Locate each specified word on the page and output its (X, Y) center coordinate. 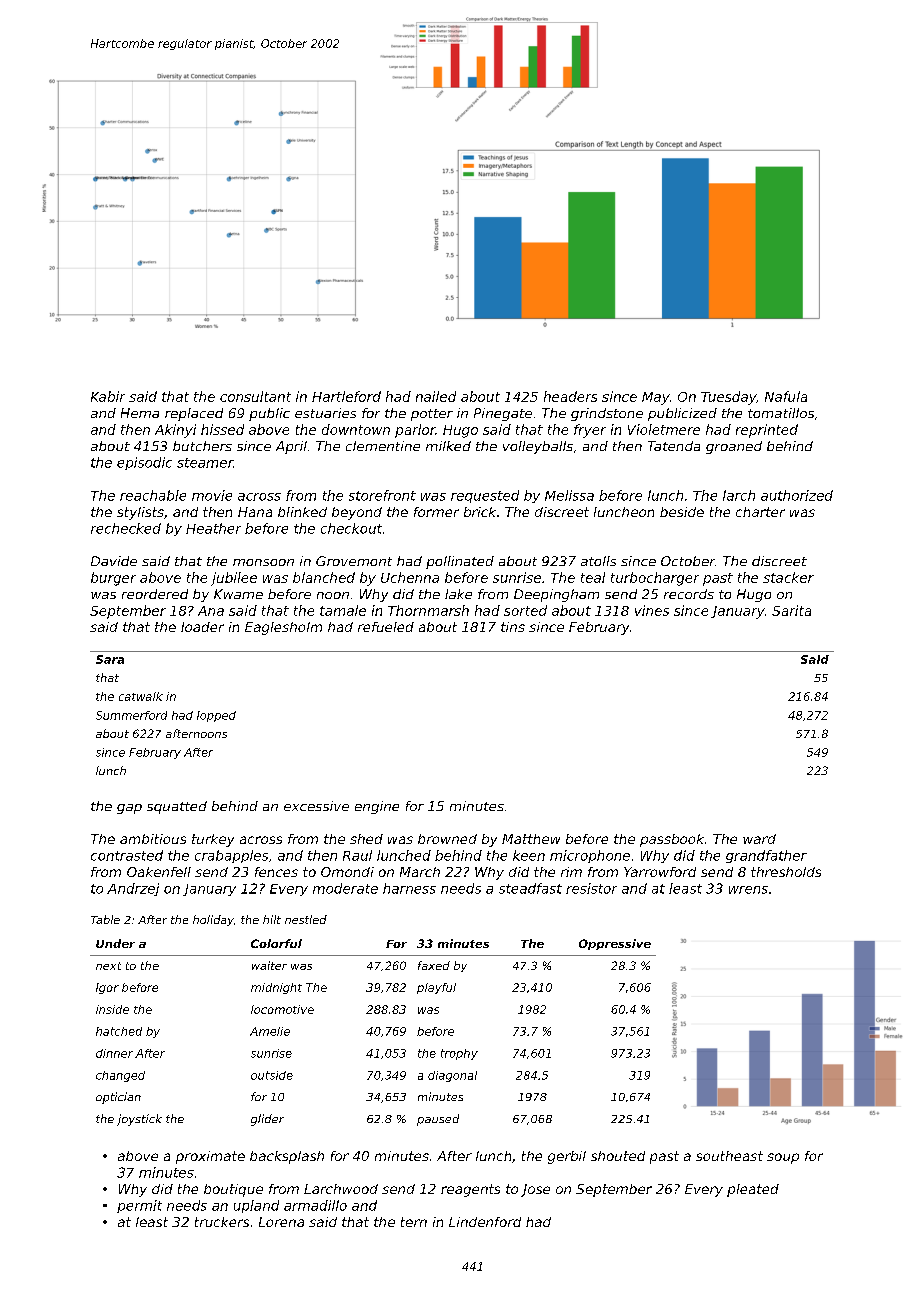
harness (409, 888)
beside (682, 512)
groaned (734, 447)
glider (267, 1120)
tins (513, 627)
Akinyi (175, 431)
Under (115, 943)
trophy (459, 1054)
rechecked (126, 528)
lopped (216, 716)
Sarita (791, 610)
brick (480, 512)
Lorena (281, 1222)
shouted (618, 1156)
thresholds (786, 872)
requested (485, 496)
